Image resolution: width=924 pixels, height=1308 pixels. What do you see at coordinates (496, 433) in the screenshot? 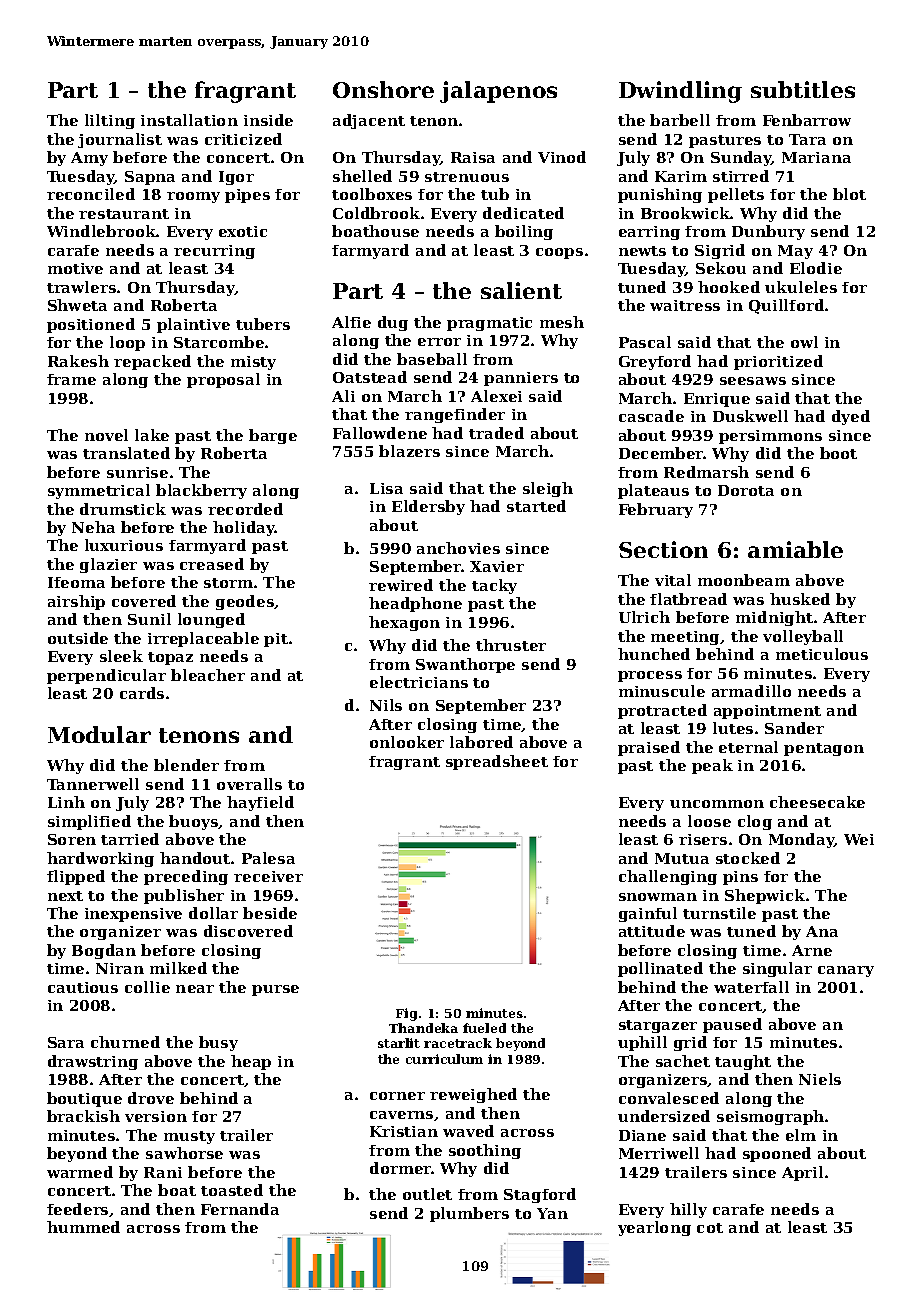
I see `traded` at bounding box center [496, 433].
